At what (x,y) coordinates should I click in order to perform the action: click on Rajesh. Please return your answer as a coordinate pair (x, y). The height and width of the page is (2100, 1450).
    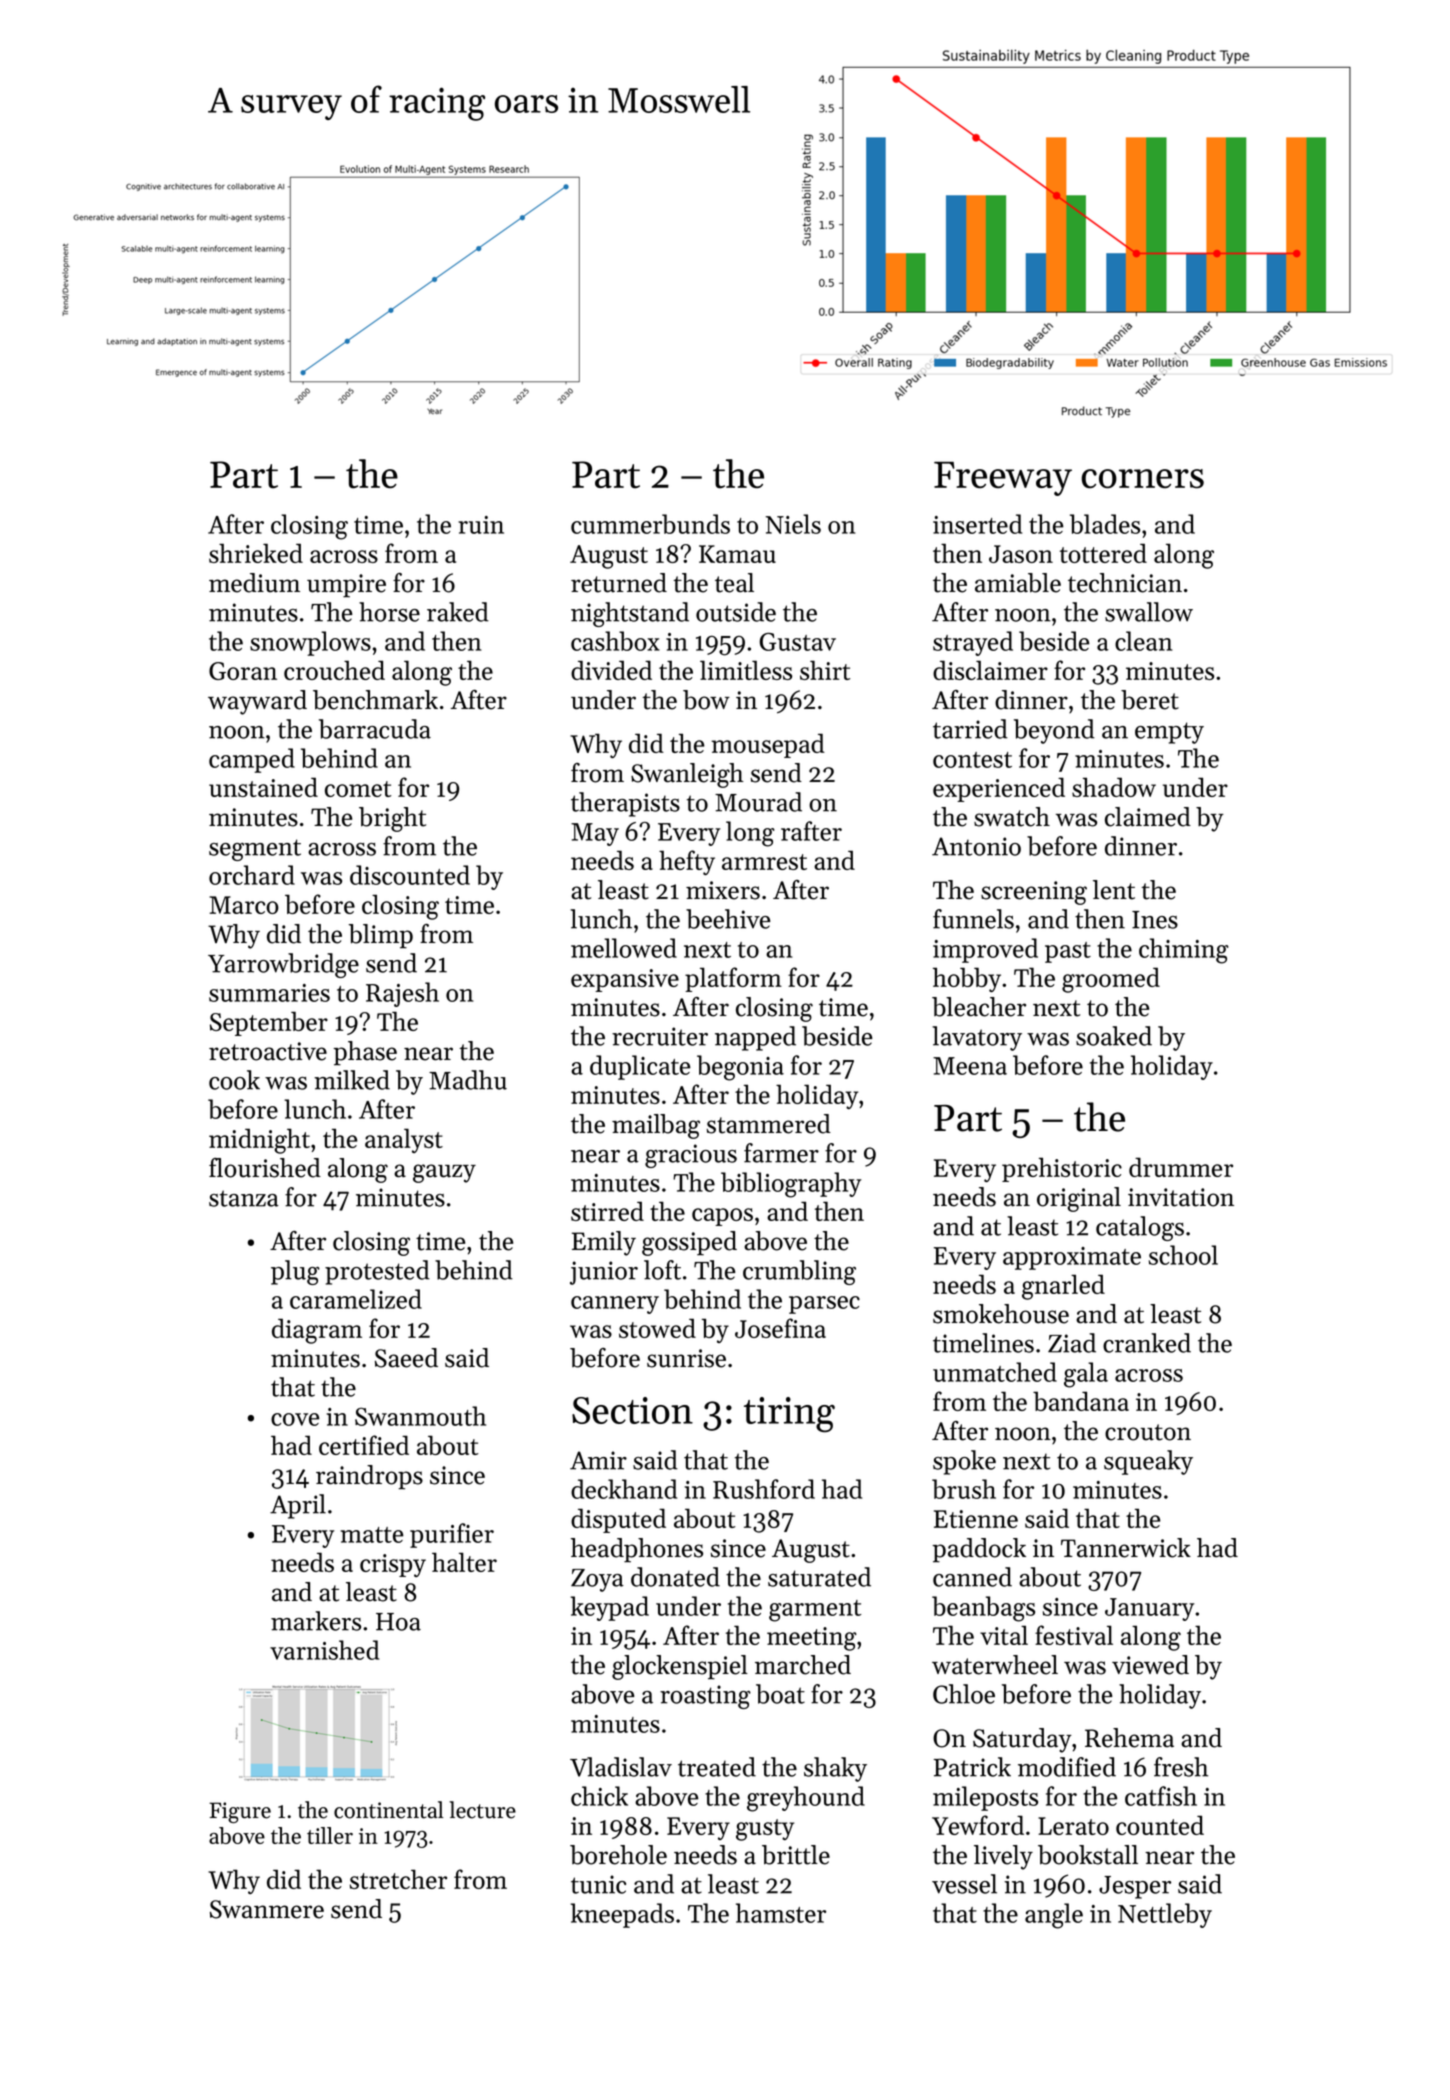
    Looking at the image, I should click on (402, 994).
